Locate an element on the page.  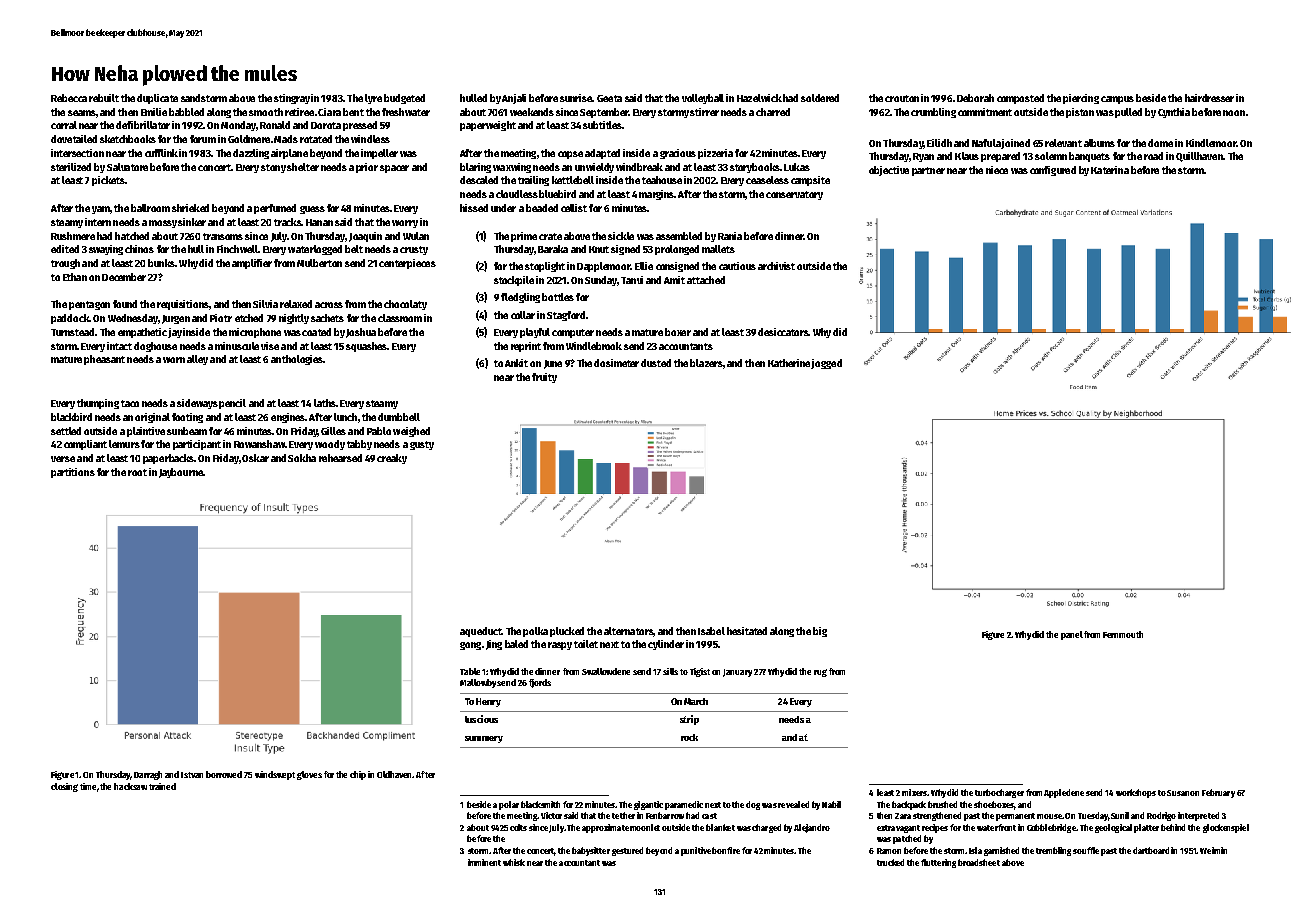
bonfire is located at coordinates (726, 850).
